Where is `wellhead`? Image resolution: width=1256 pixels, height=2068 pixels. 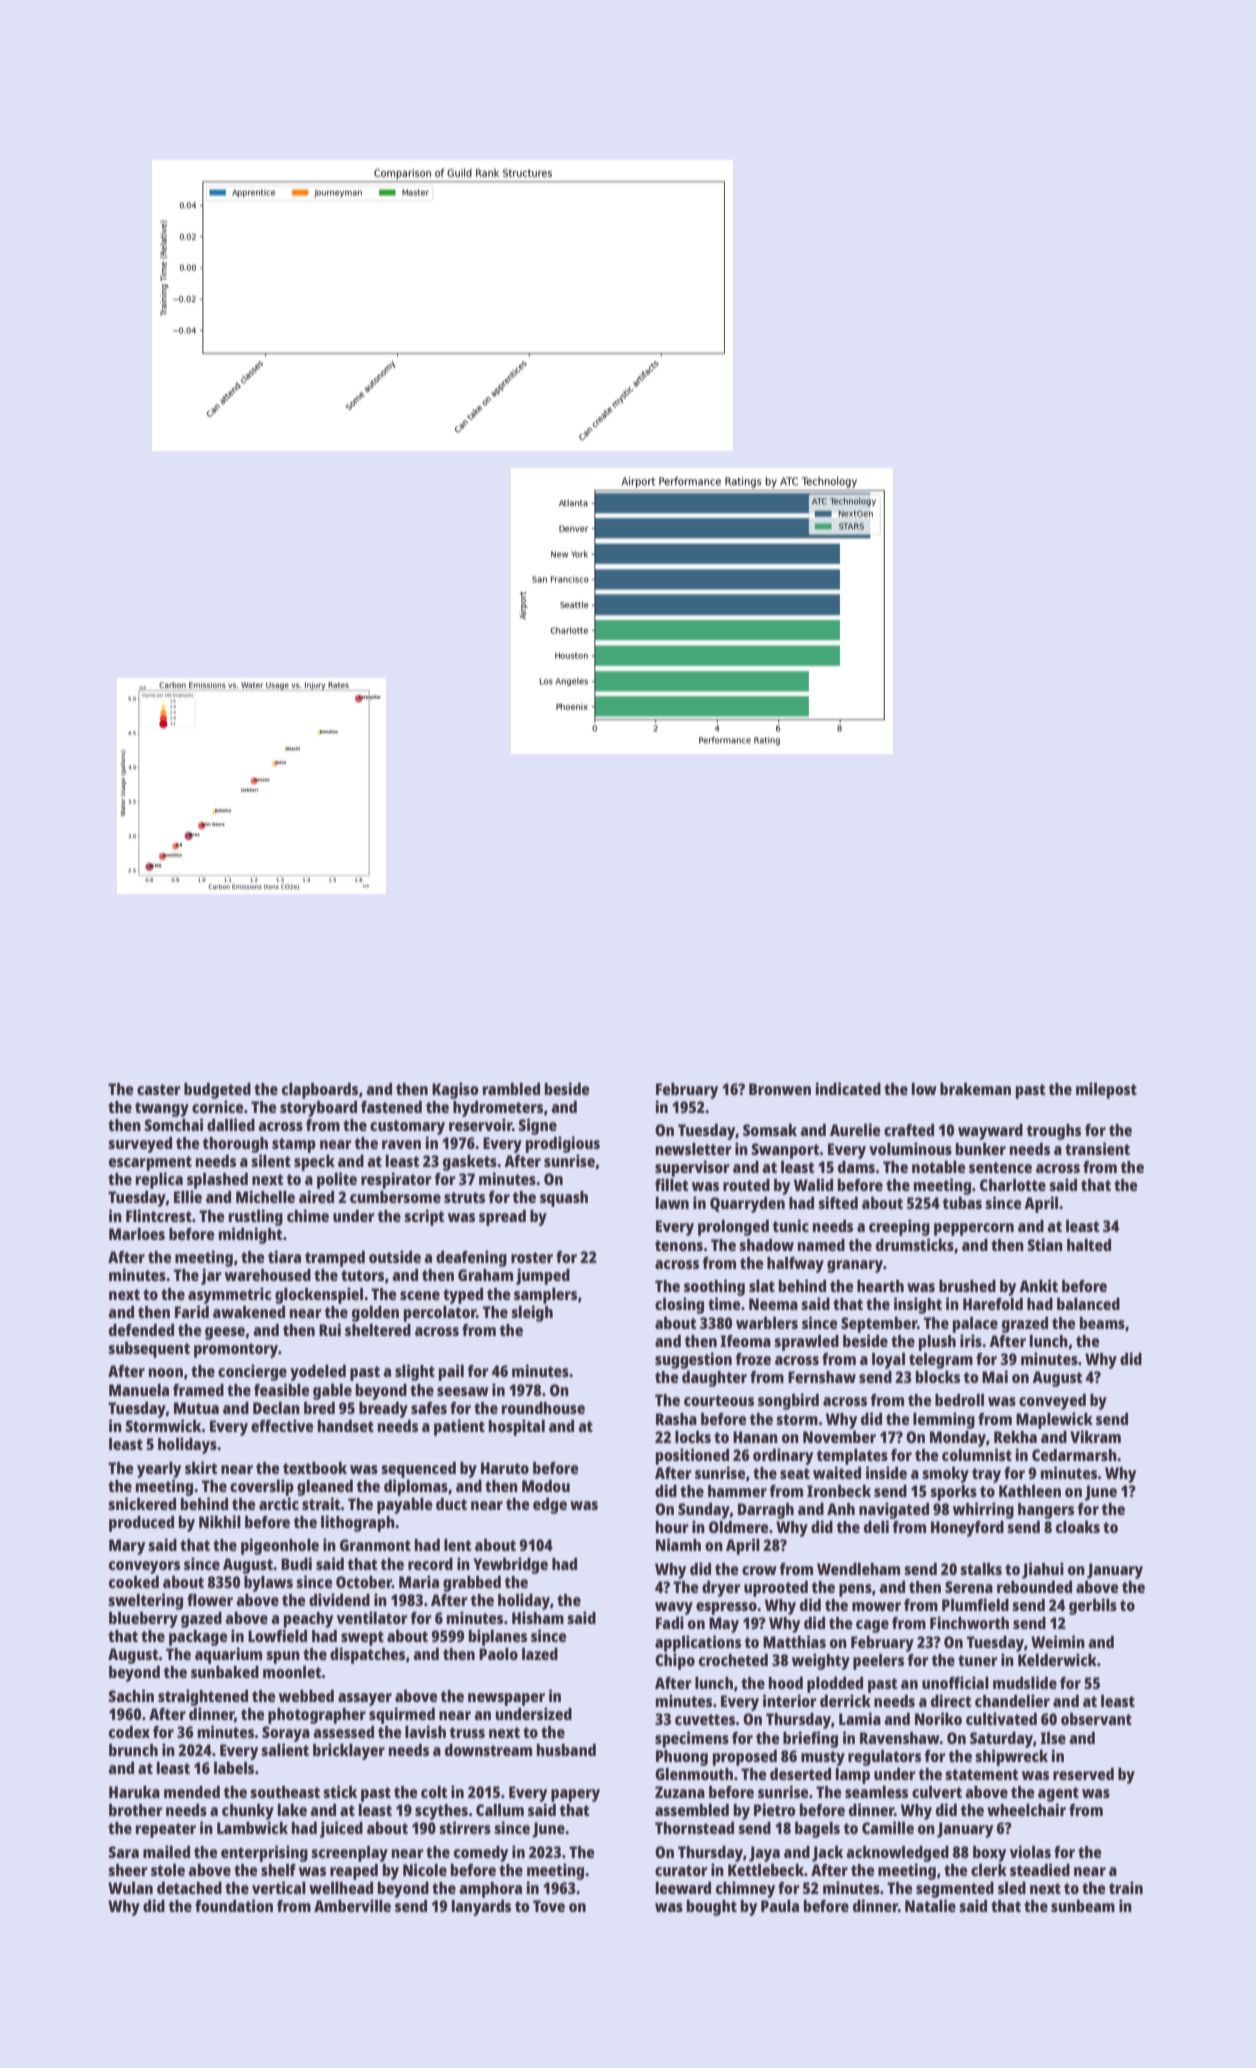 wellhead is located at coordinates (341, 1888).
